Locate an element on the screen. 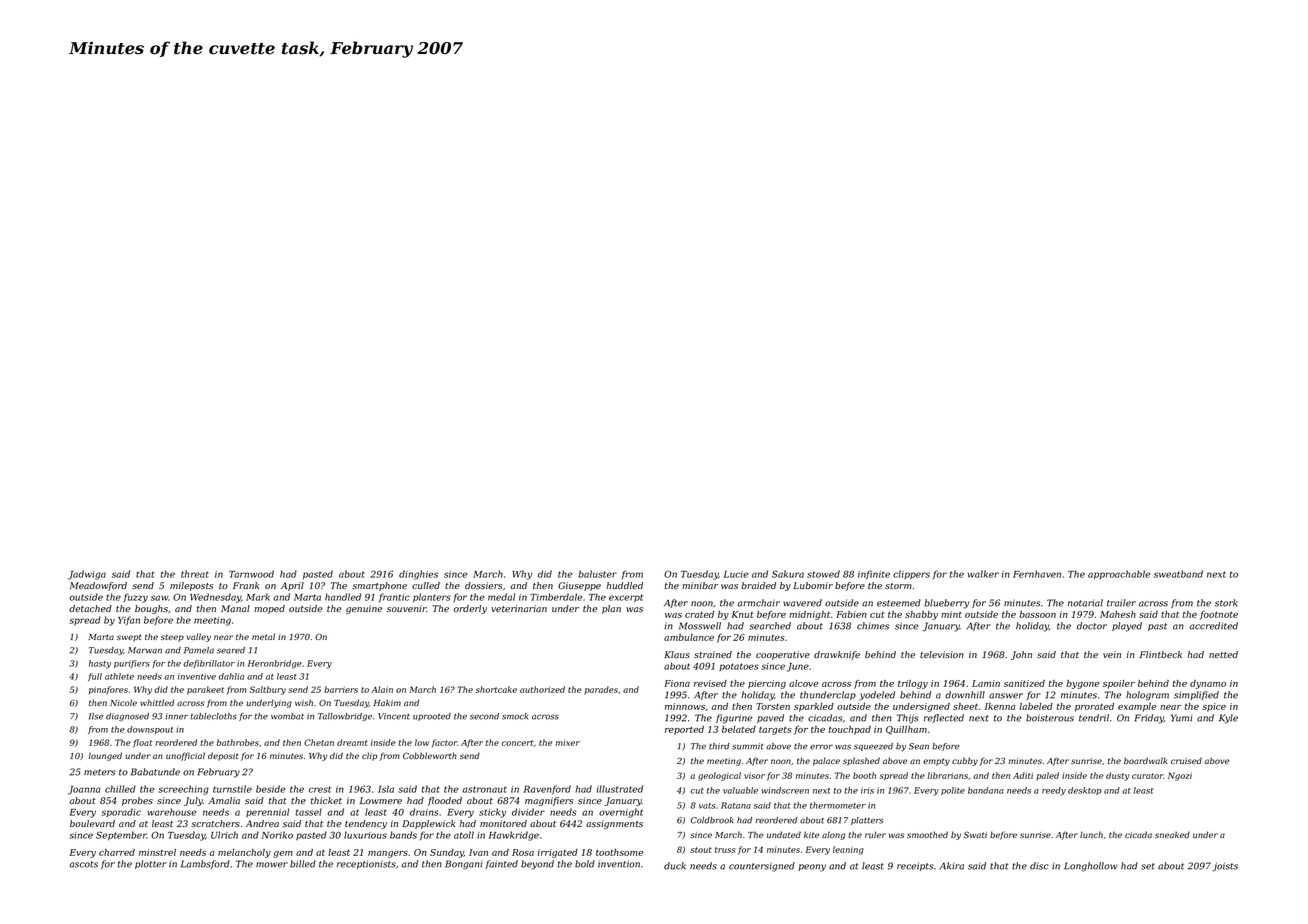 The width and height of the screenshot is (1308, 924). ambulance is located at coordinates (689, 637).
